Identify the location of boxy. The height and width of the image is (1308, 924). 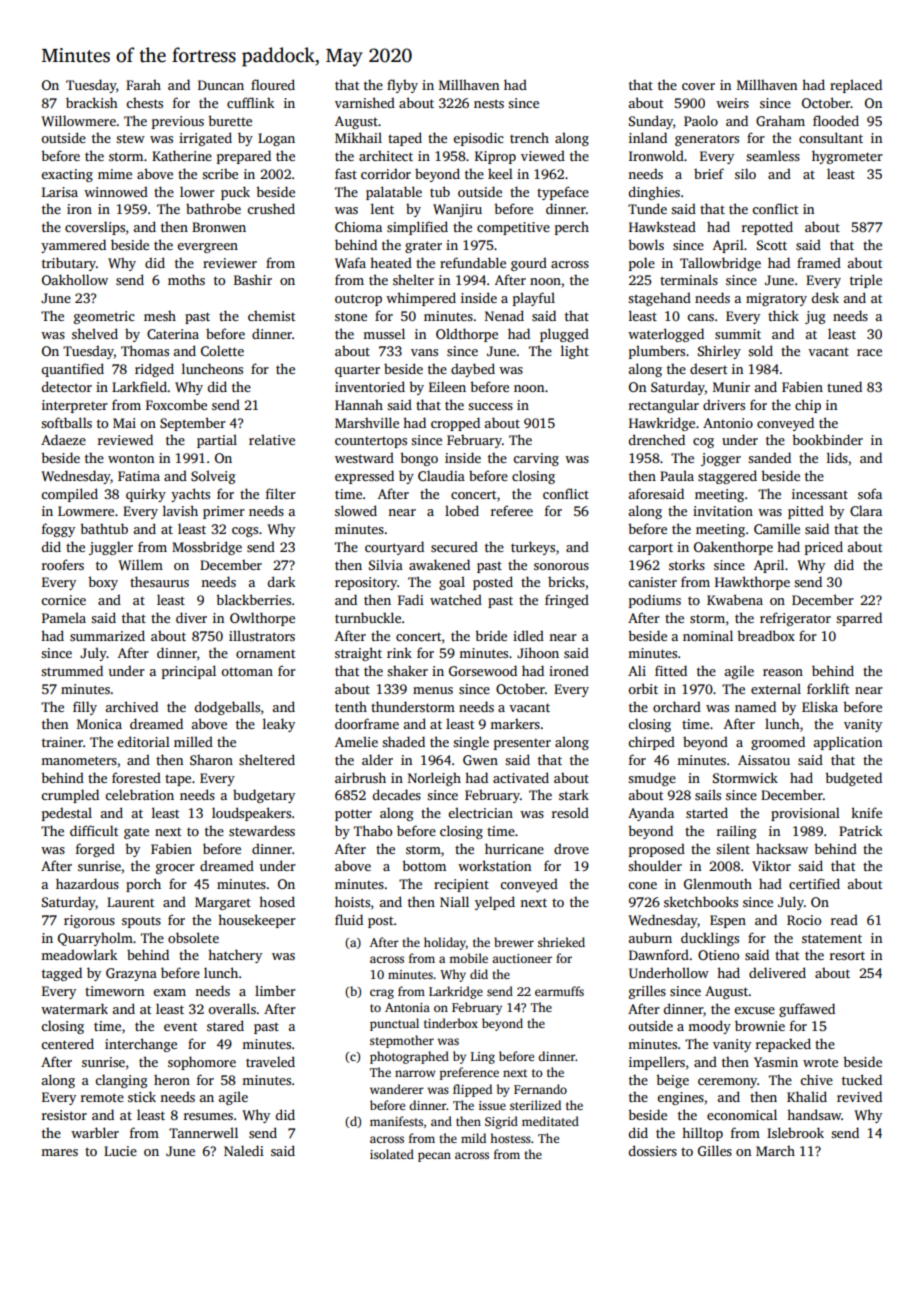
(103, 583).
